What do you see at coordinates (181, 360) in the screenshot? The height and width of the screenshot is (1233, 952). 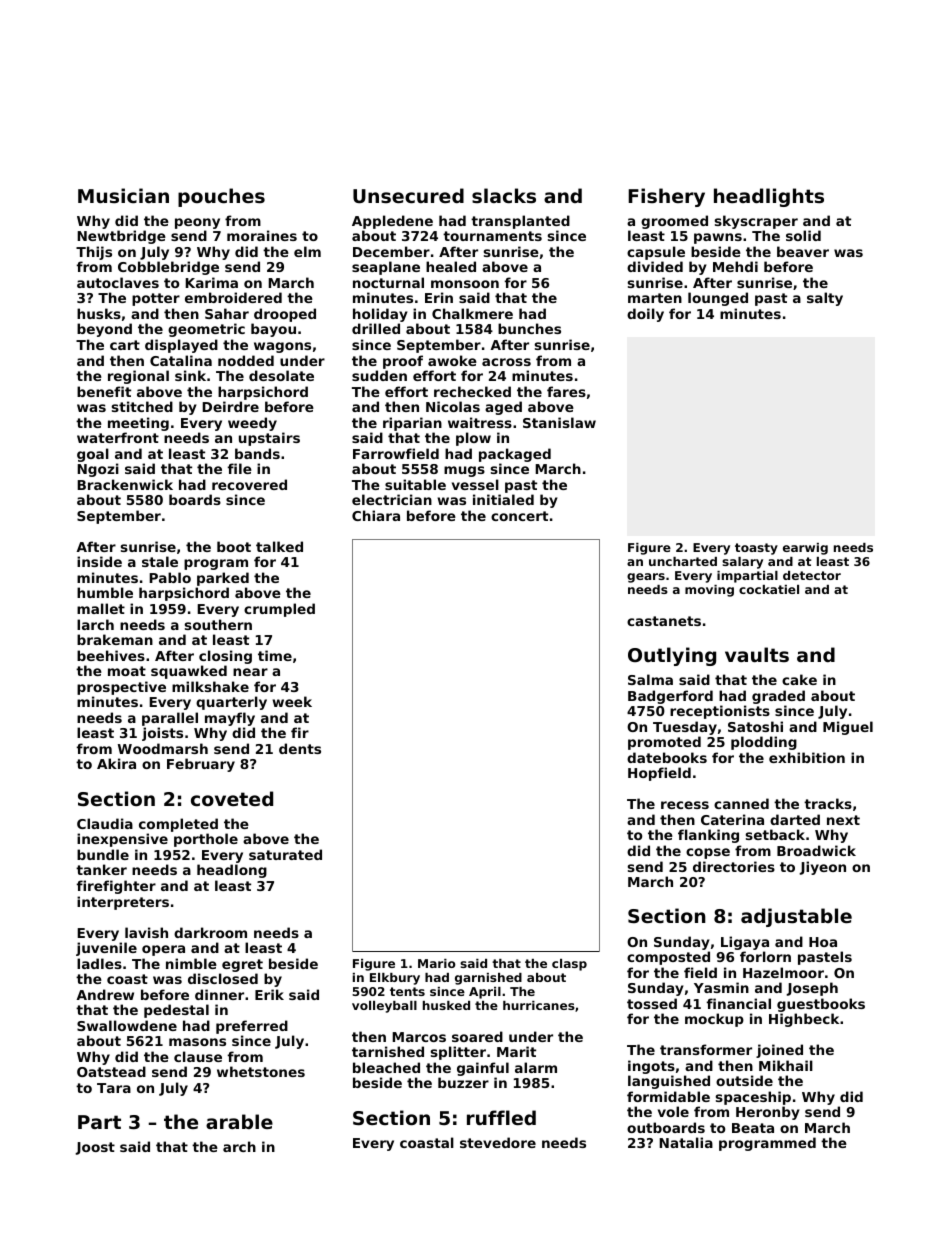 I see `Catalina` at bounding box center [181, 360].
